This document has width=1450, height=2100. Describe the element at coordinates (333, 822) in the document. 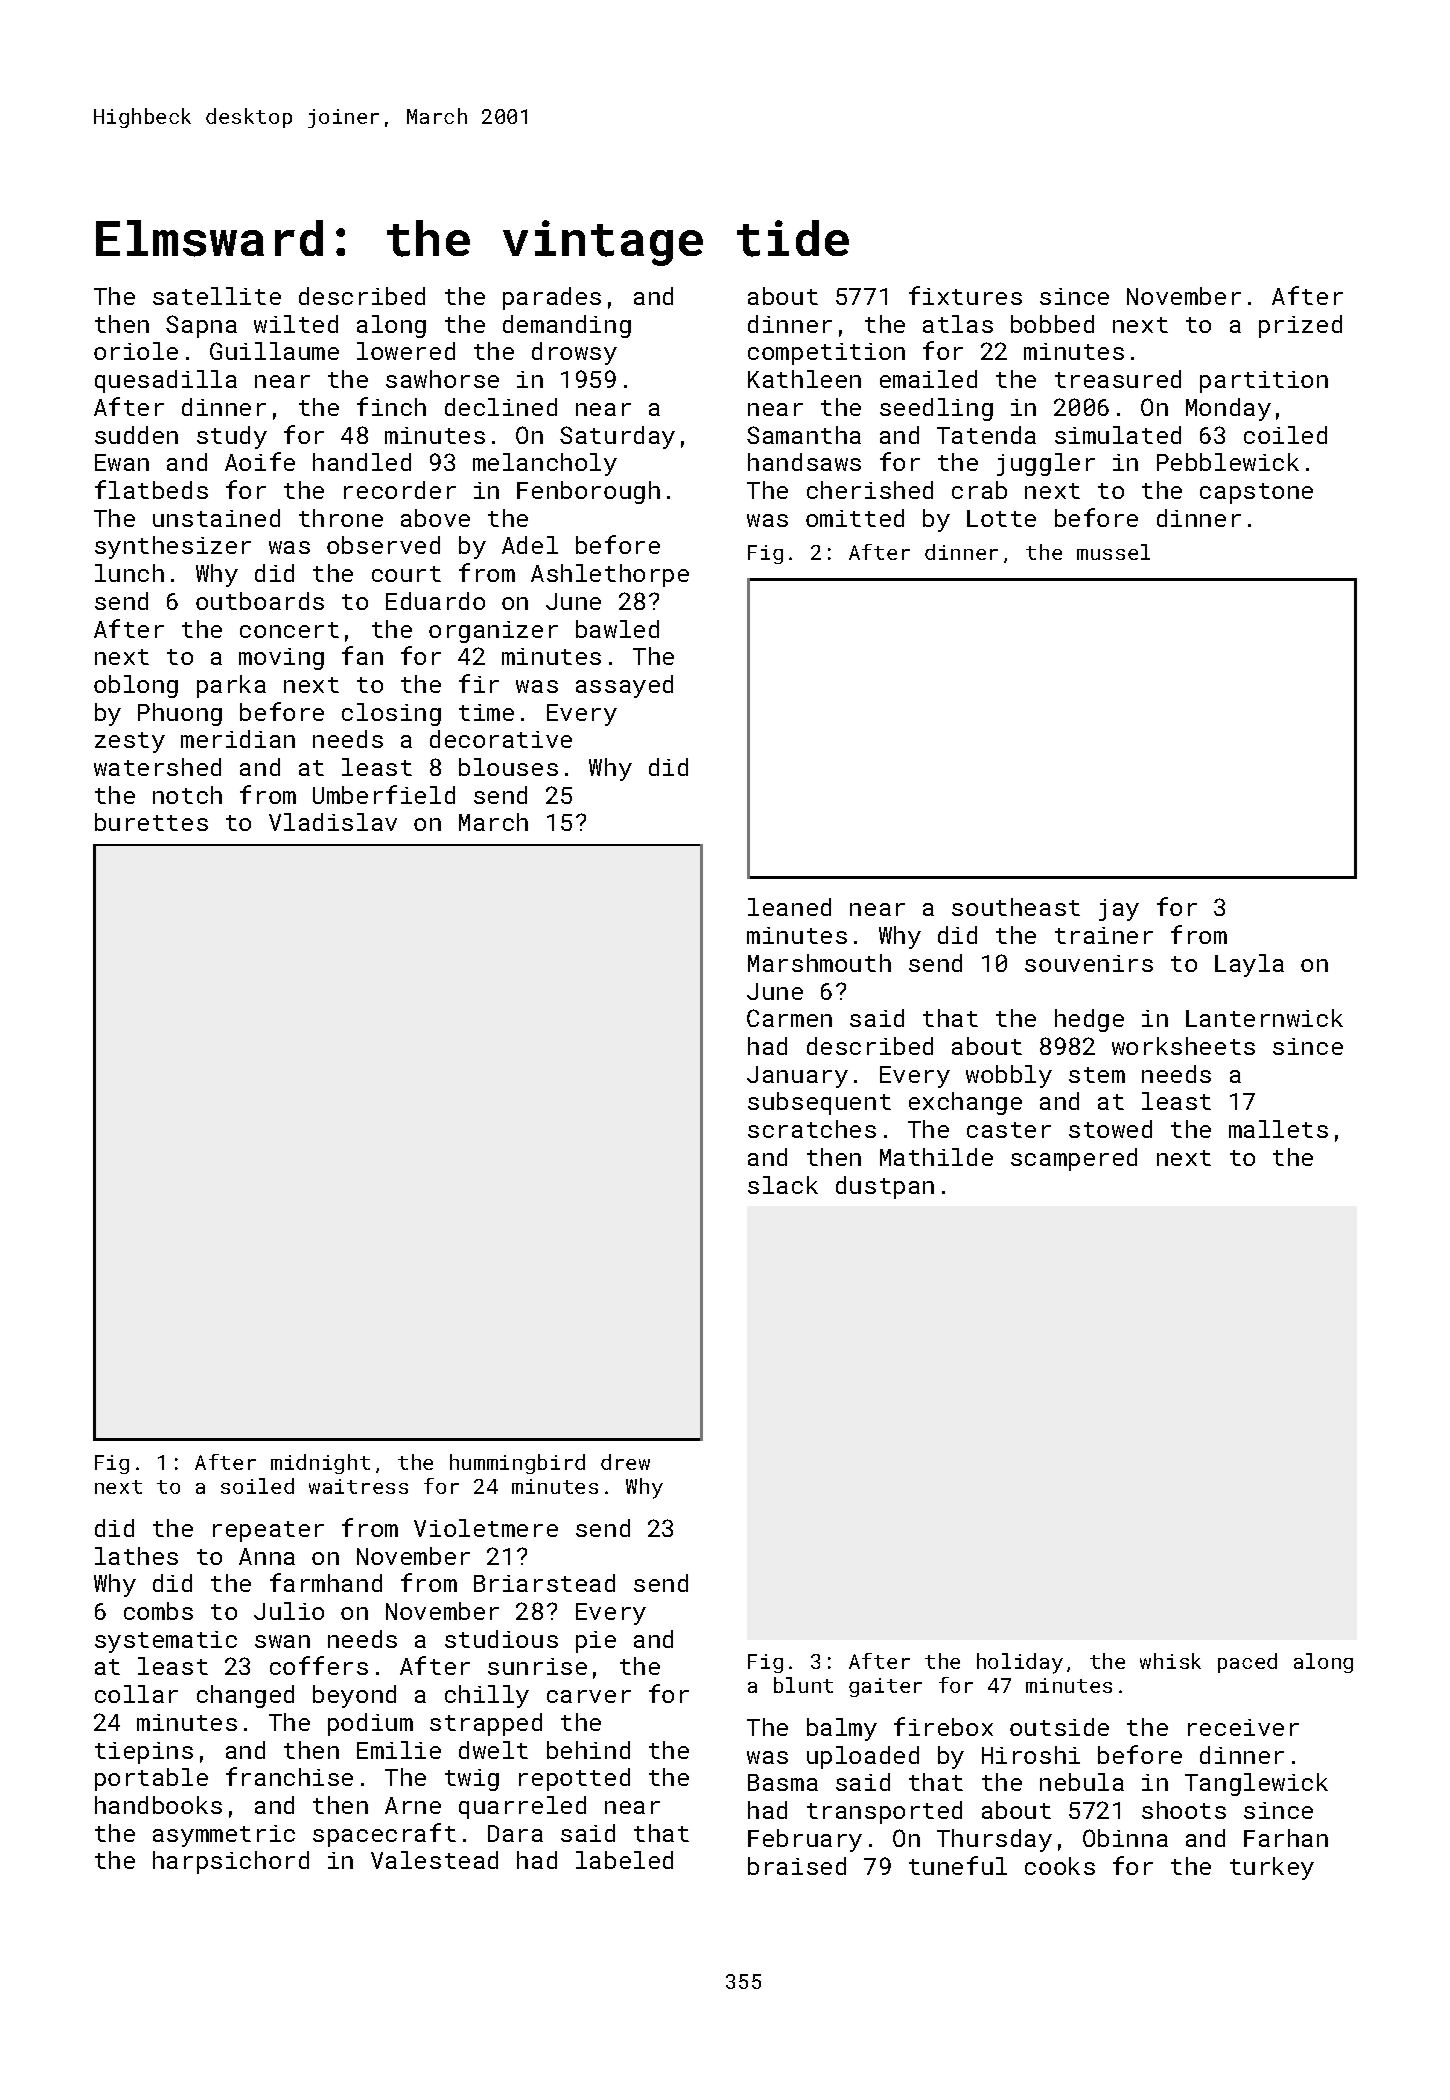

I see `Vladislav` at that location.
